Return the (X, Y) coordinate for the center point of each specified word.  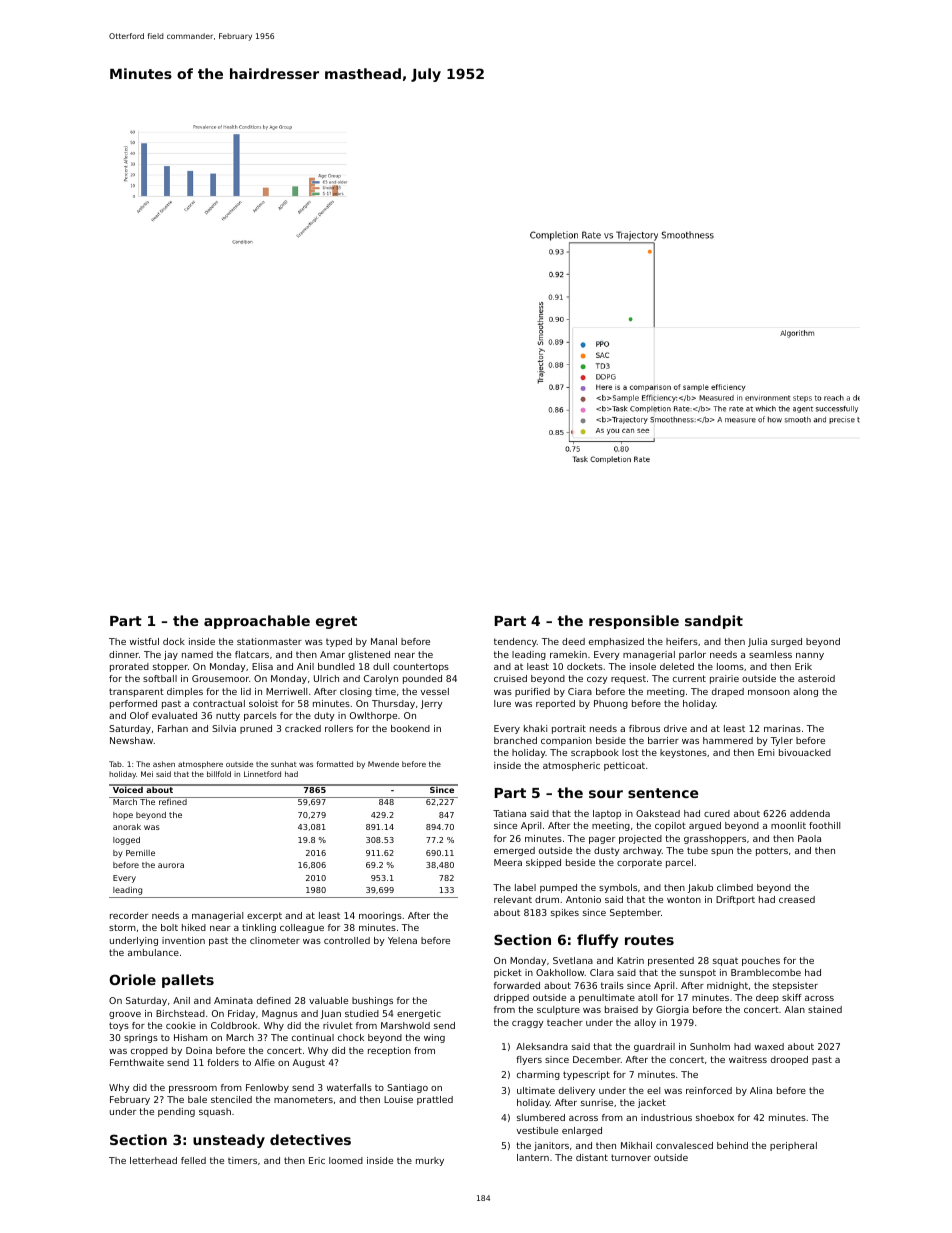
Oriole (132, 979)
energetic (419, 1014)
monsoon (769, 692)
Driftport (735, 900)
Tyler (782, 741)
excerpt (264, 916)
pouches (761, 961)
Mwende (383, 764)
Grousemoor (220, 678)
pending (176, 1112)
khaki (535, 728)
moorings (380, 916)
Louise (398, 1099)
